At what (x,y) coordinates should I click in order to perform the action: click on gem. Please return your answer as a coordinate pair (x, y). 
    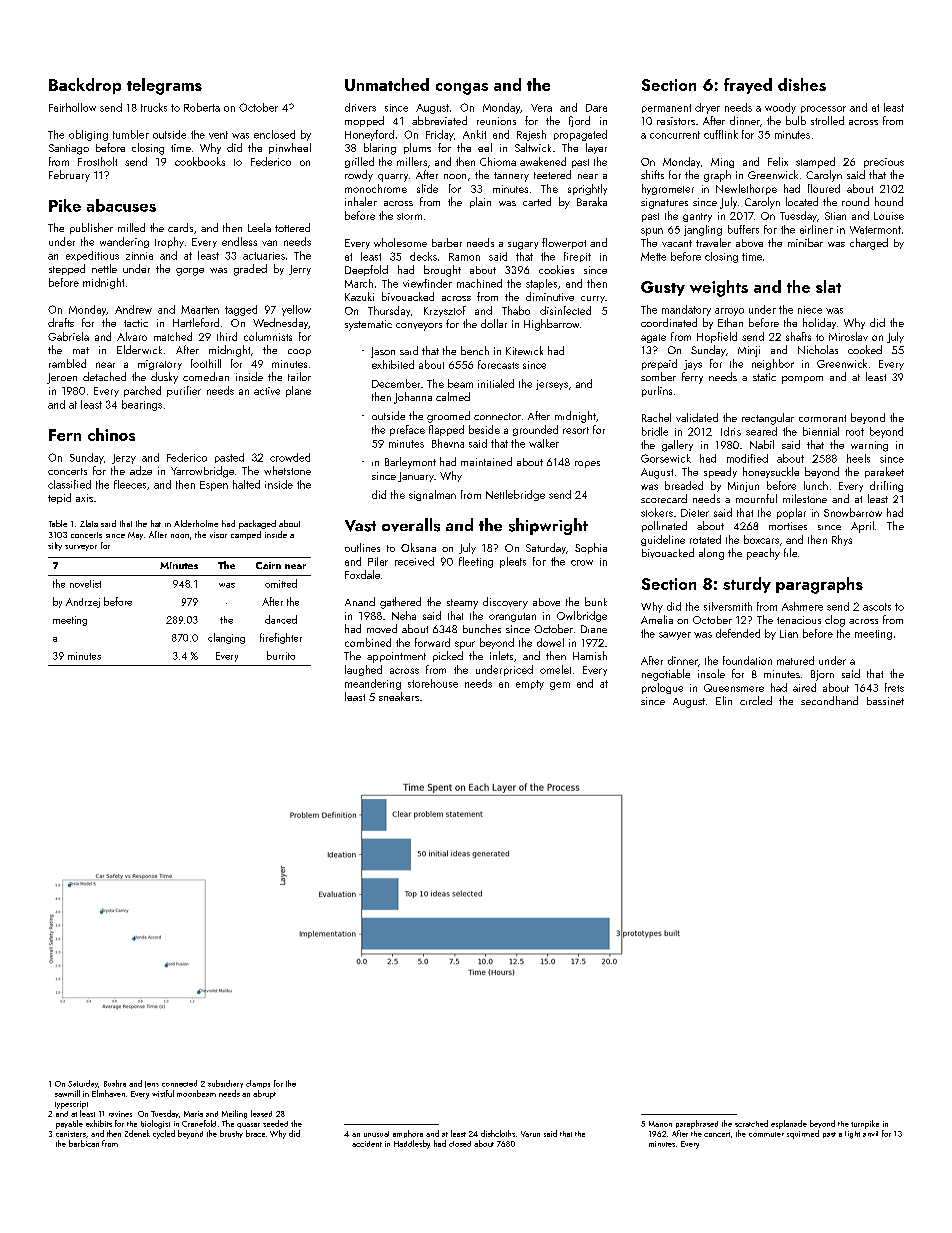
    Looking at the image, I should click on (560, 686).
